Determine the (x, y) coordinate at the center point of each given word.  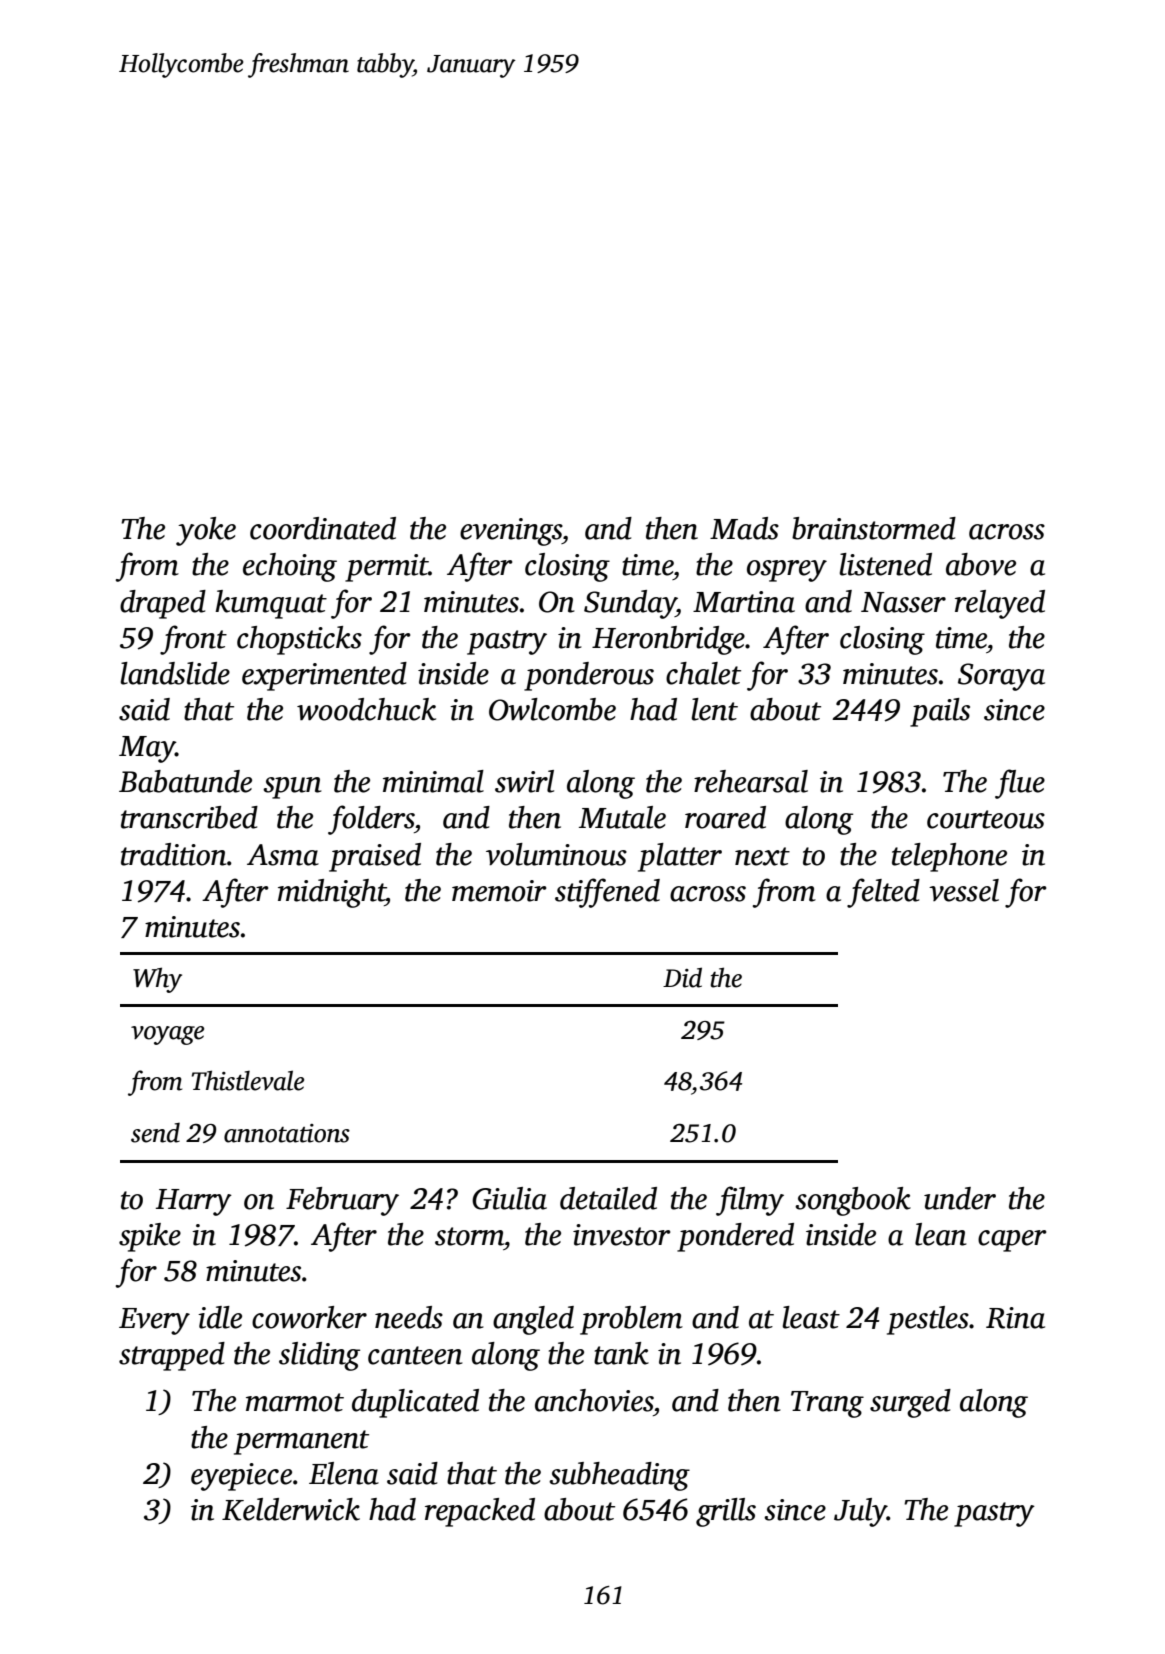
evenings (511, 532)
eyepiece (241, 1477)
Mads (744, 528)
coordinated (323, 528)
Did (682, 977)
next (762, 856)
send (155, 1132)
